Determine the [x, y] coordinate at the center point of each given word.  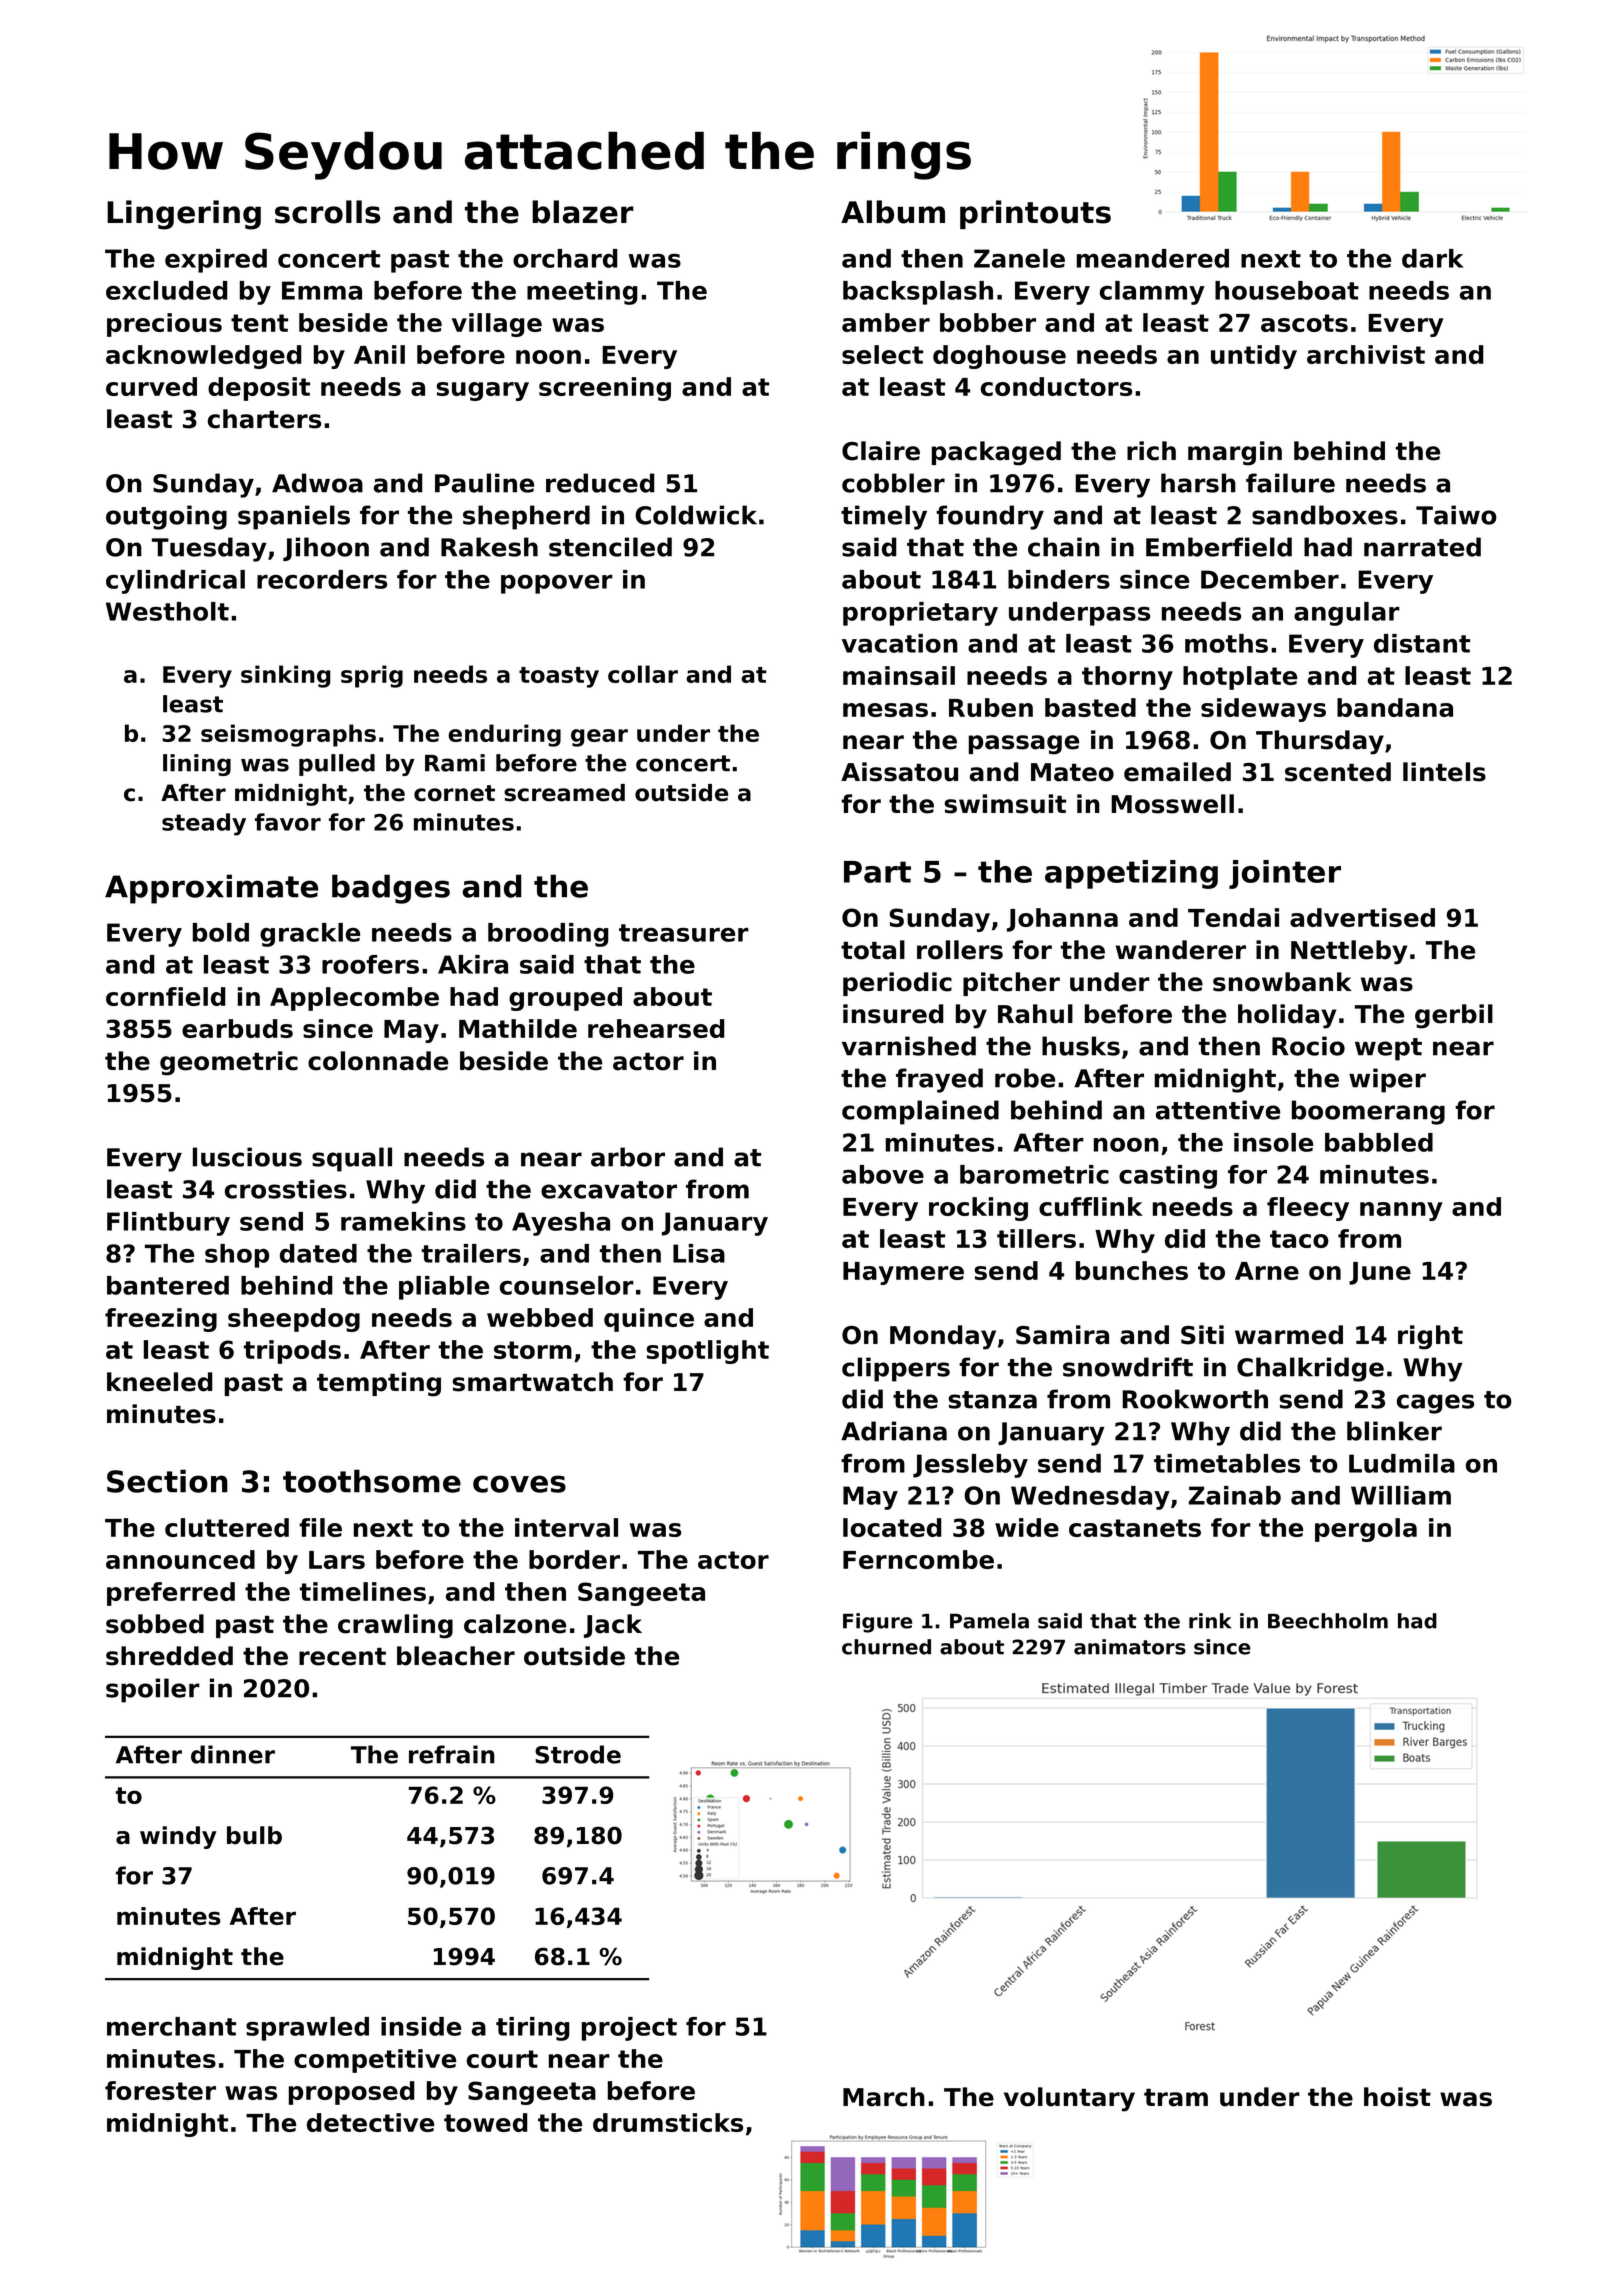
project [629, 2029]
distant [1422, 643]
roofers [370, 964]
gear [599, 738]
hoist [1397, 2097]
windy [178, 1837]
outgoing [166, 517]
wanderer [1181, 950]
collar [643, 674]
